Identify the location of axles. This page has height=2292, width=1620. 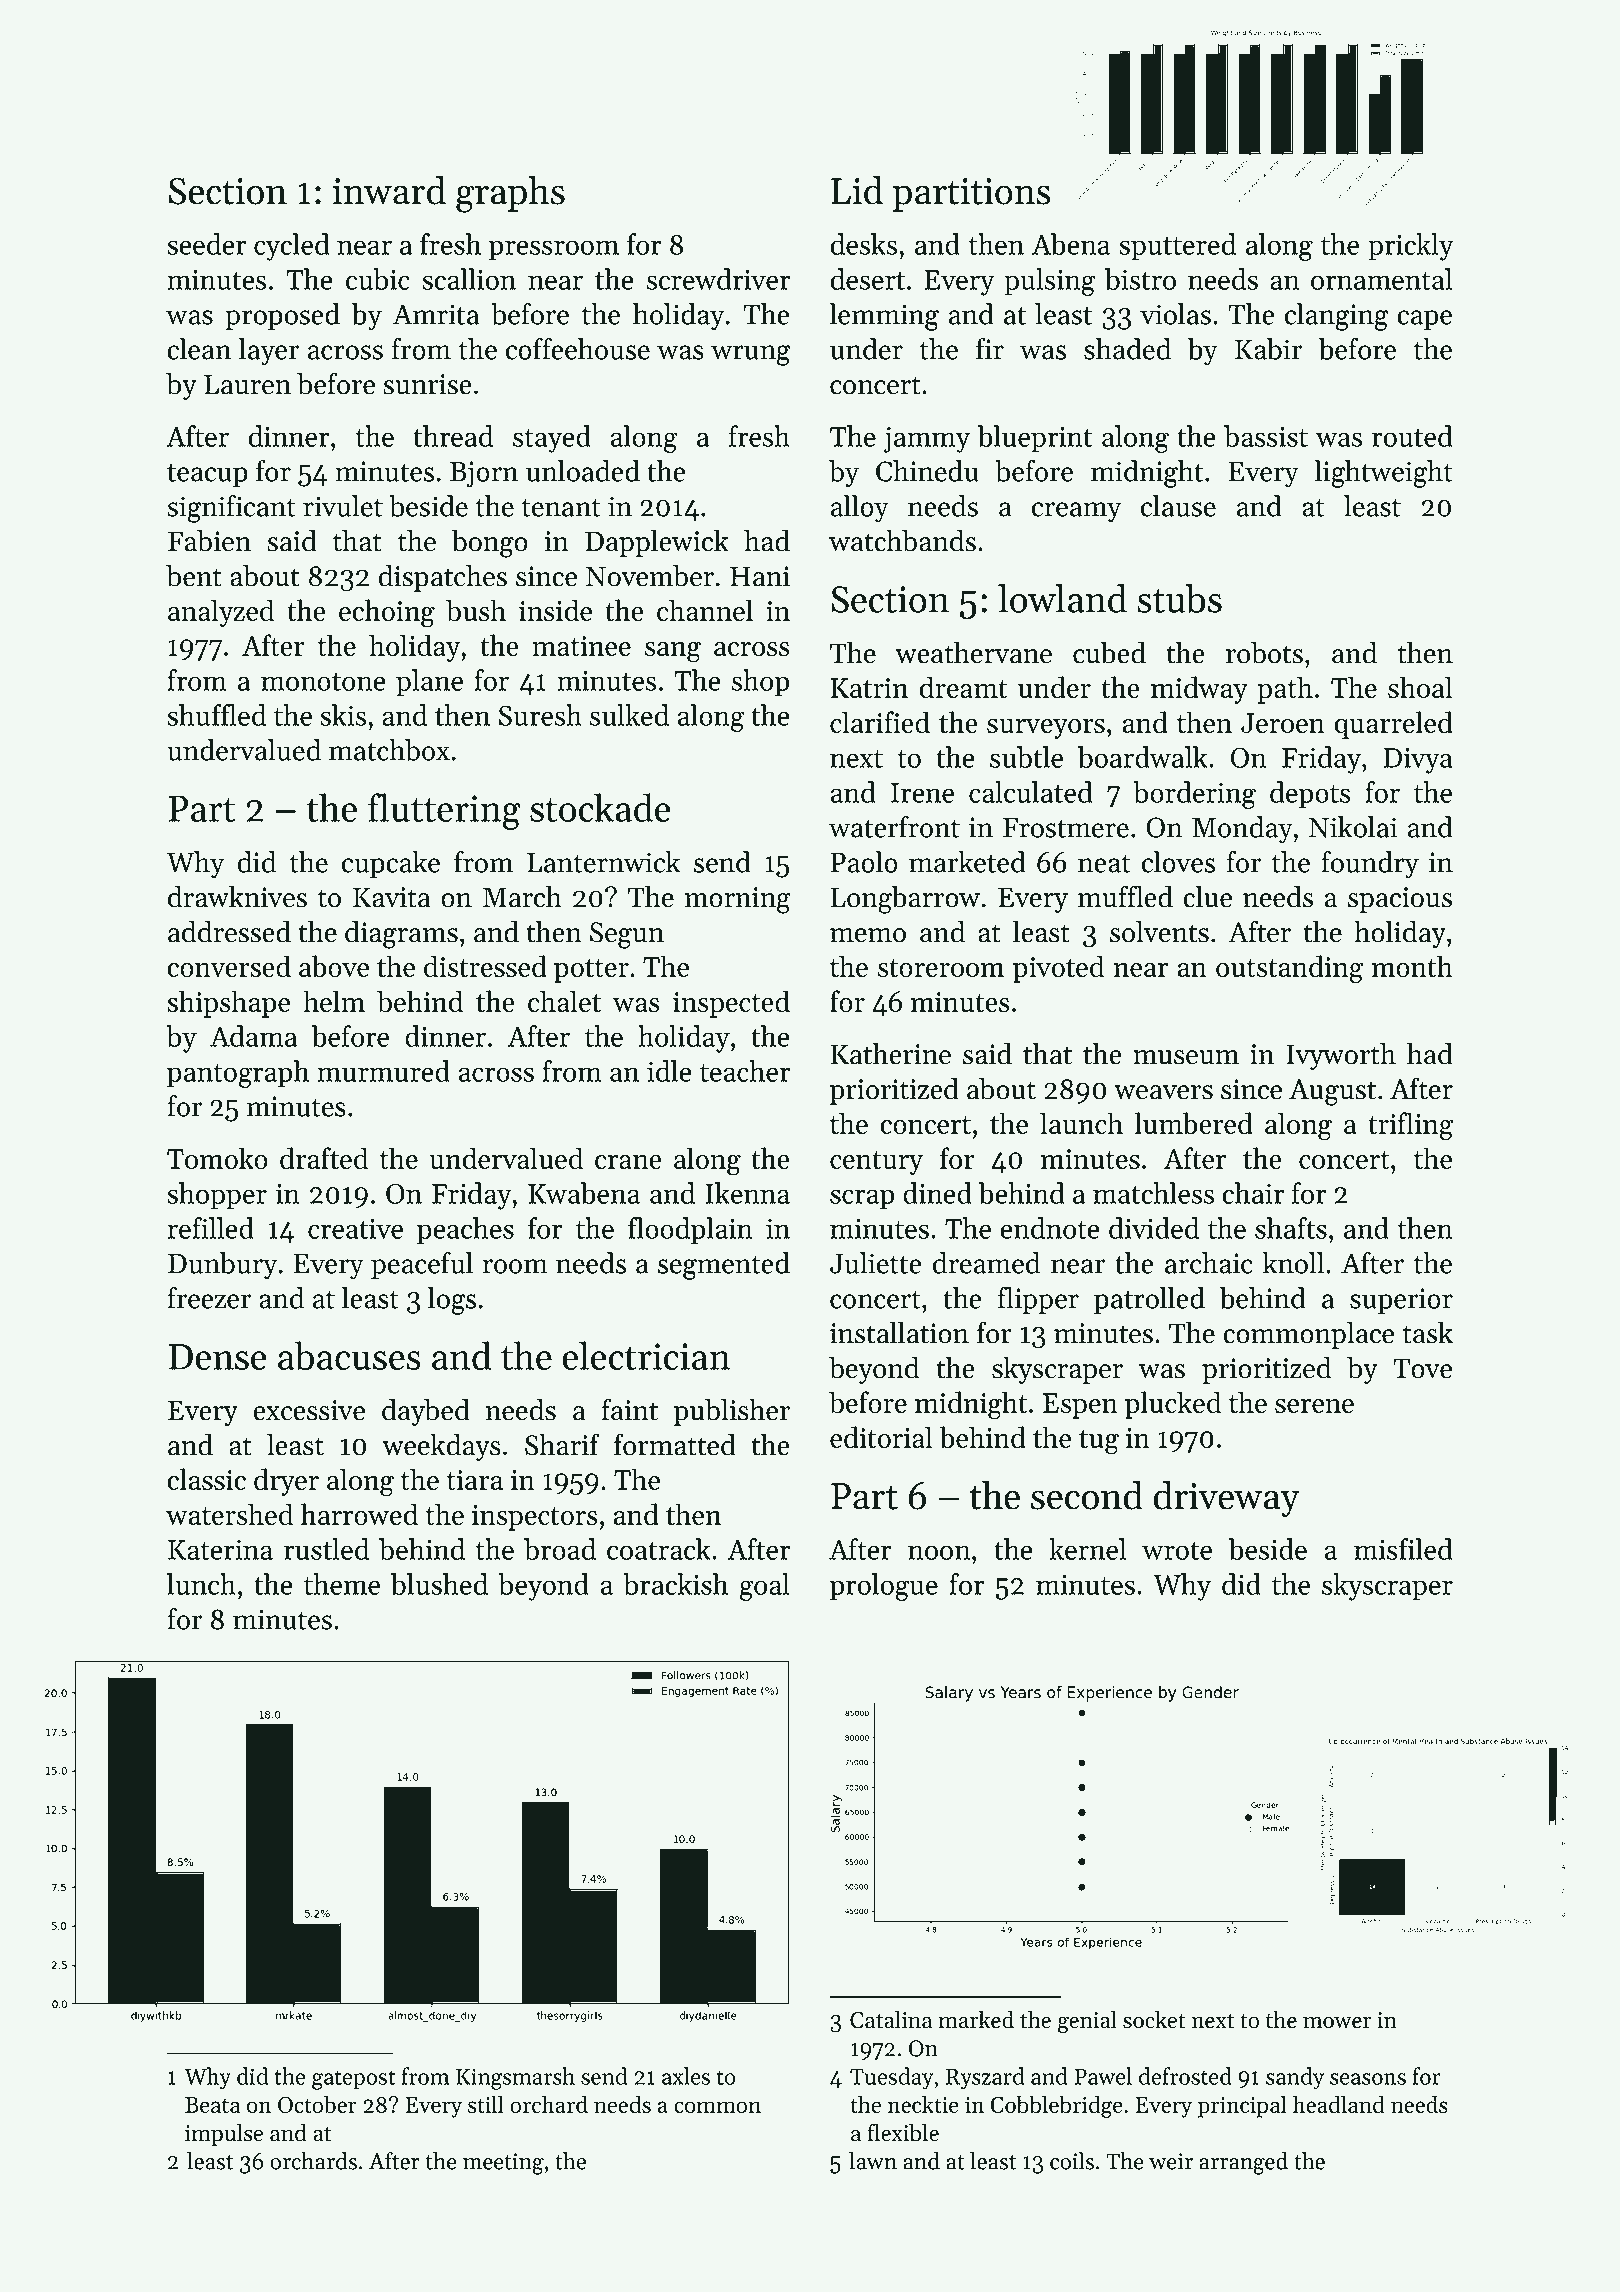
(686, 2076).
